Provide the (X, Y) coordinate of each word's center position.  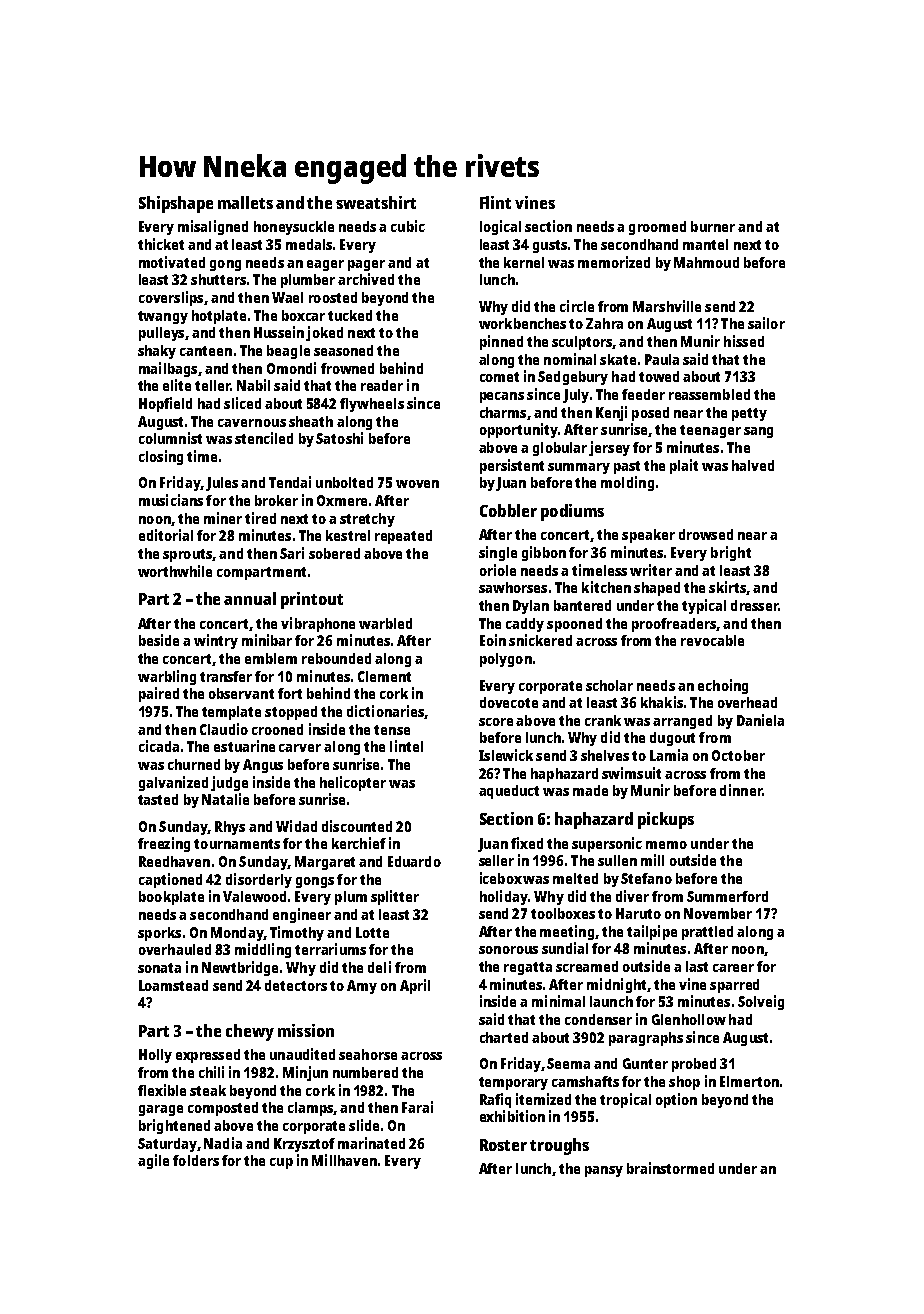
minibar (267, 640)
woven (417, 484)
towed (659, 376)
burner (713, 226)
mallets (245, 202)
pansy (604, 1171)
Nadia (223, 1143)
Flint (495, 202)
